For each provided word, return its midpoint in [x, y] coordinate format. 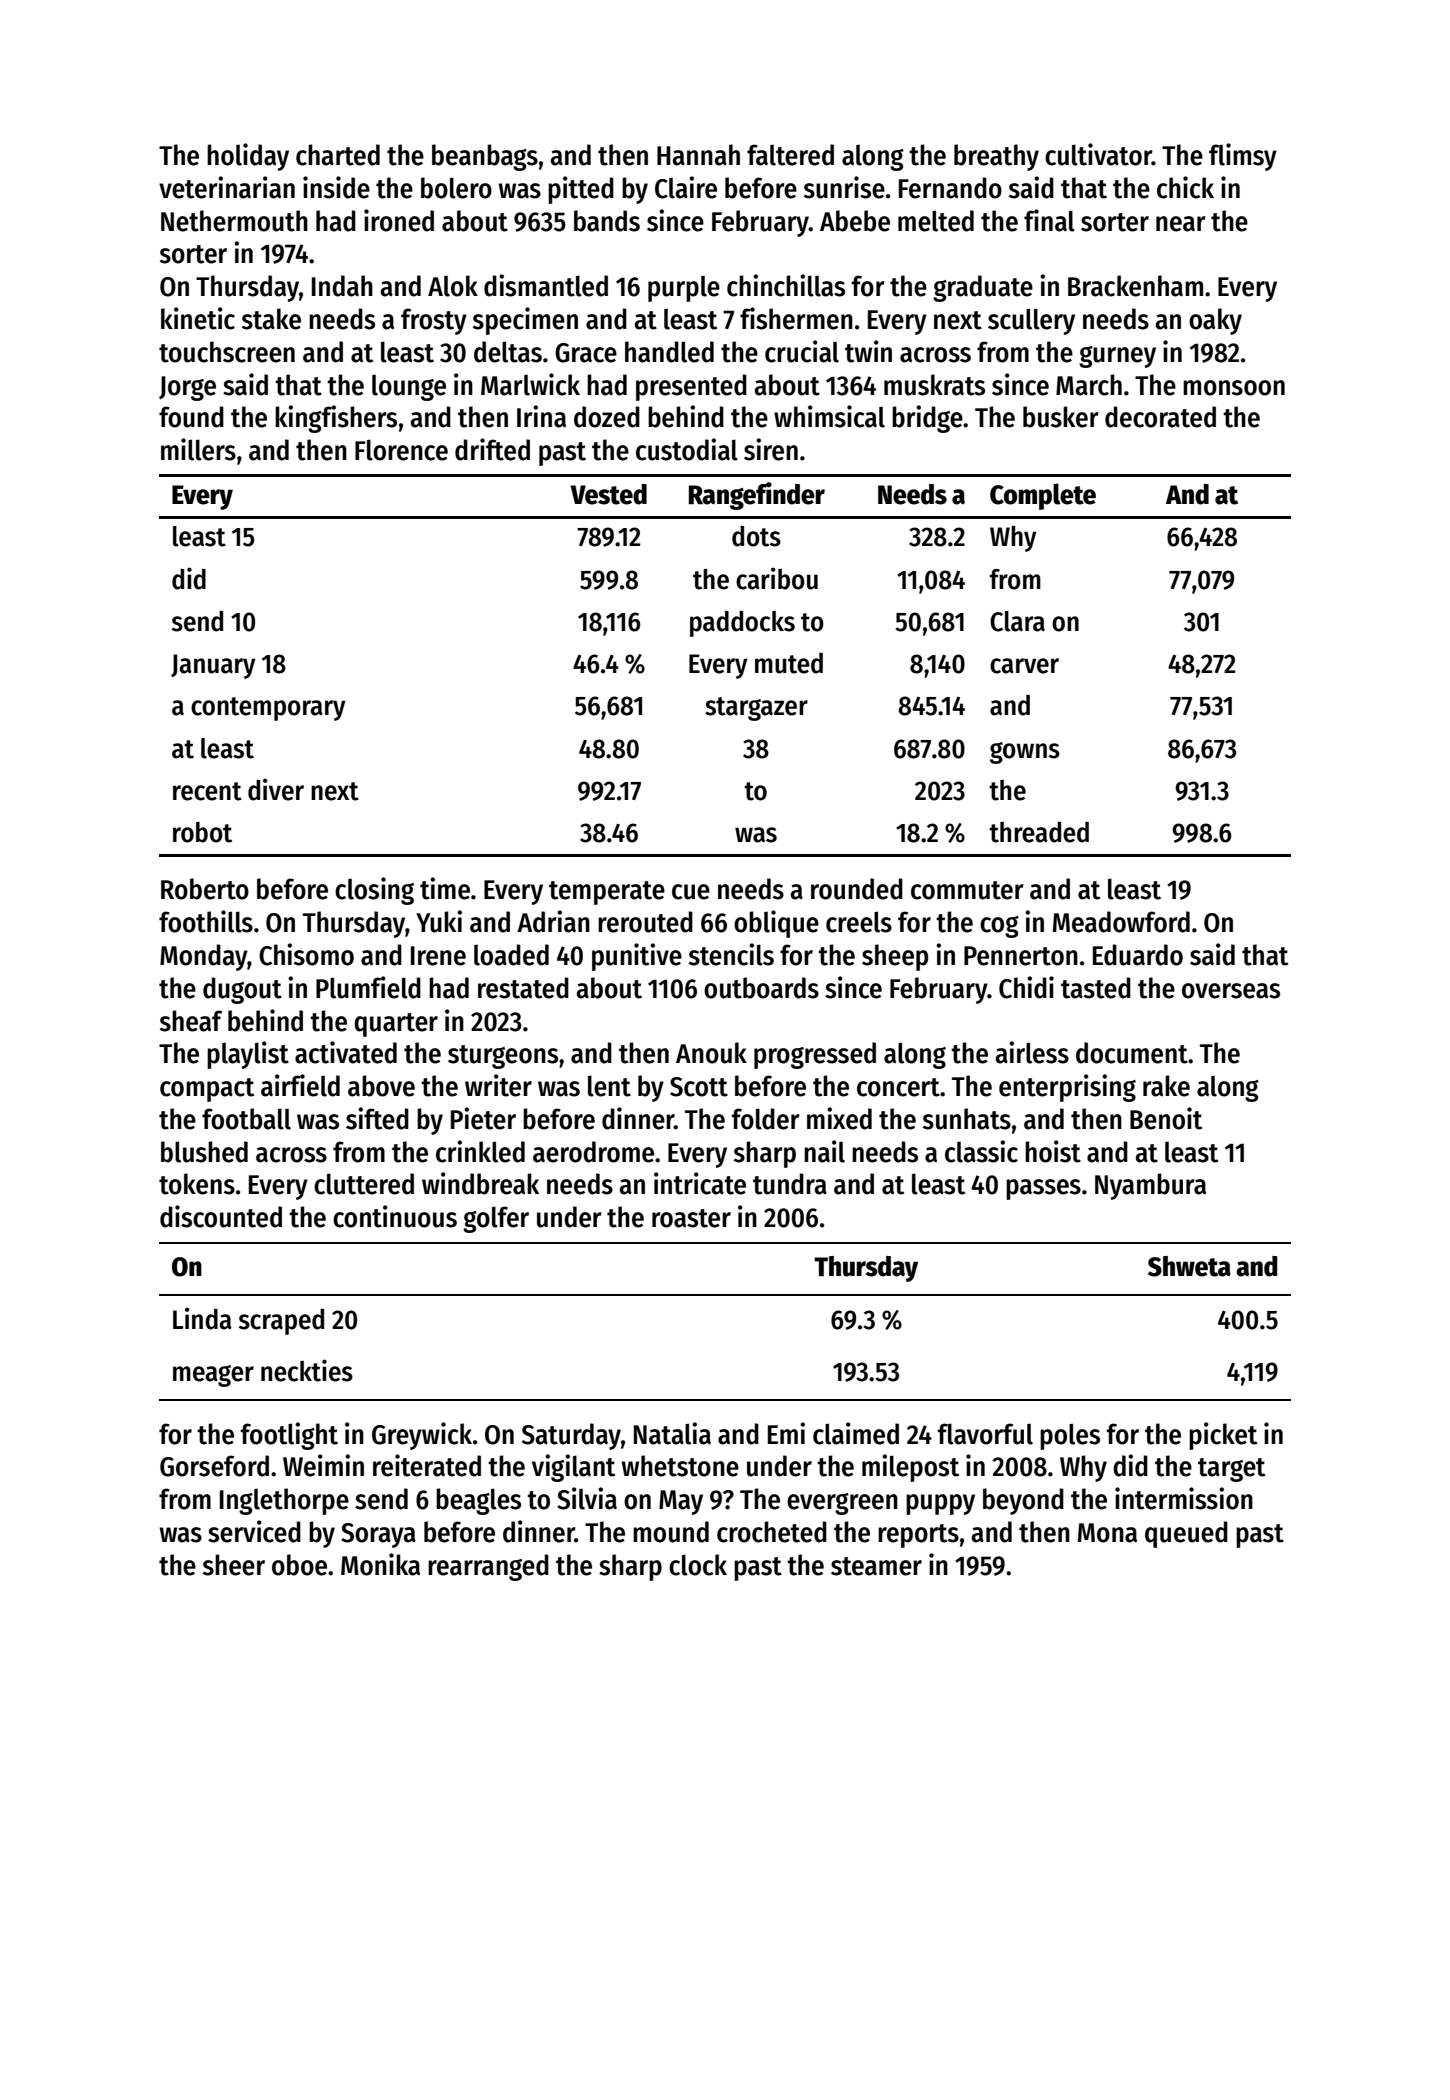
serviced [254, 1531]
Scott [699, 1087]
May [681, 1502]
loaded [511, 955]
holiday [248, 157]
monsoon [1234, 388]
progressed [815, 1055]
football [246, 1119]
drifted [492, 449]
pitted [581, 190]
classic [981, 1151]
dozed [607, 417]
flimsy [1243, 157]
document [1132, 1053]
